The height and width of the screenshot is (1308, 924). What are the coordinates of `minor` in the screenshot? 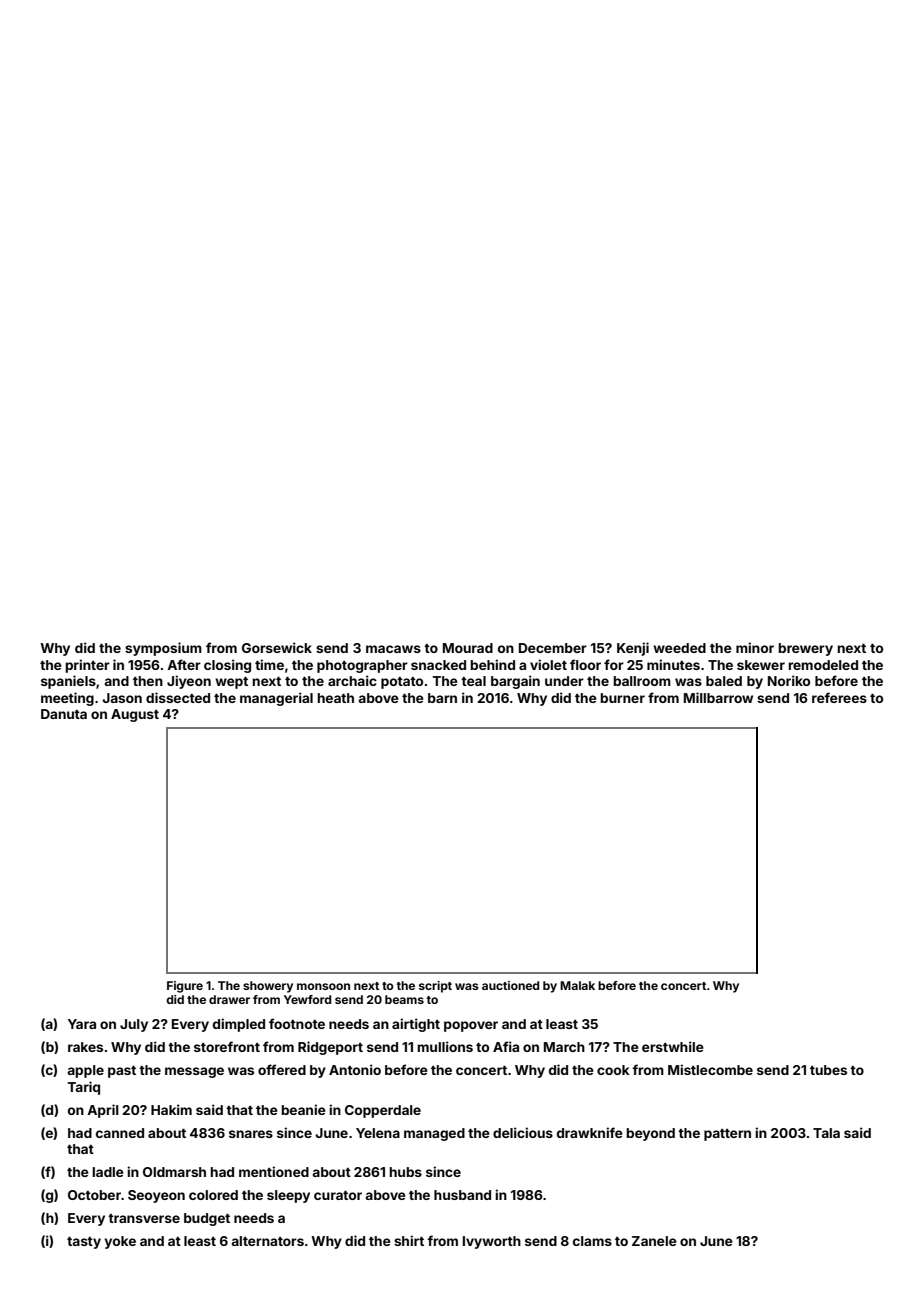 It's located at (755, 647).
